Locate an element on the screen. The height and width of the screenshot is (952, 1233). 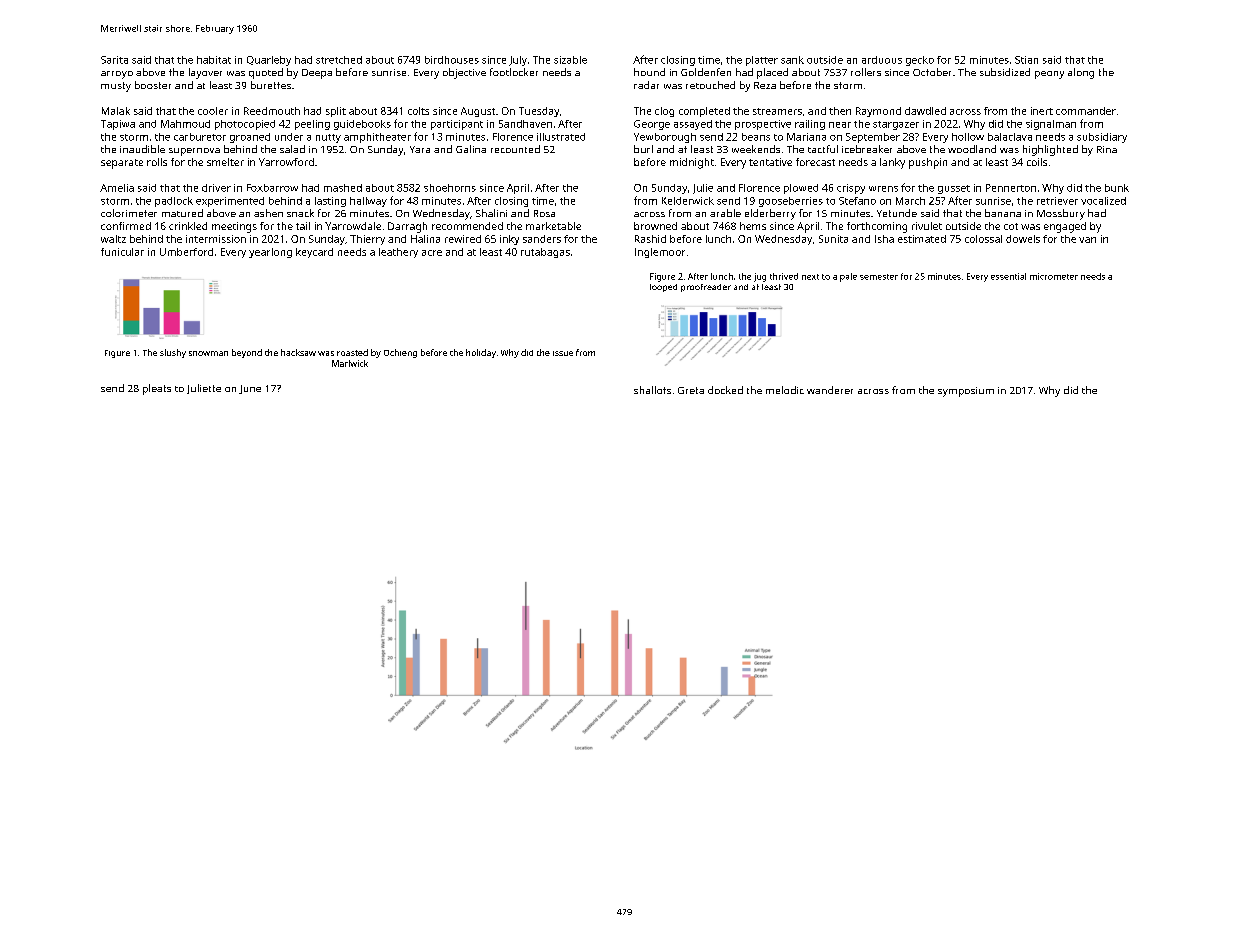
sank is located at coordinates (792, 60).
